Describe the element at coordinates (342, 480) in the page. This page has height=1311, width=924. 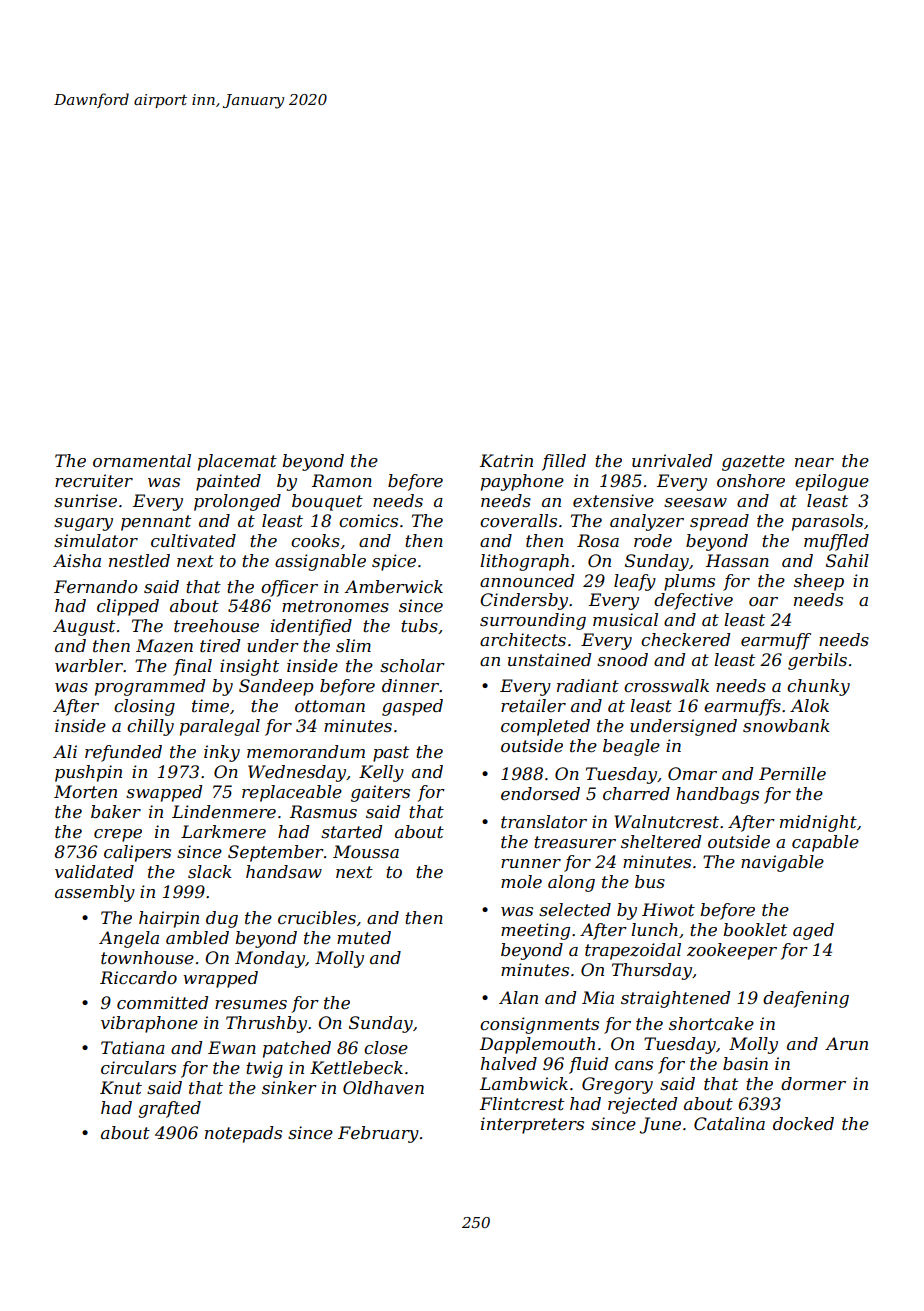
I see `Ramon` at that location.
